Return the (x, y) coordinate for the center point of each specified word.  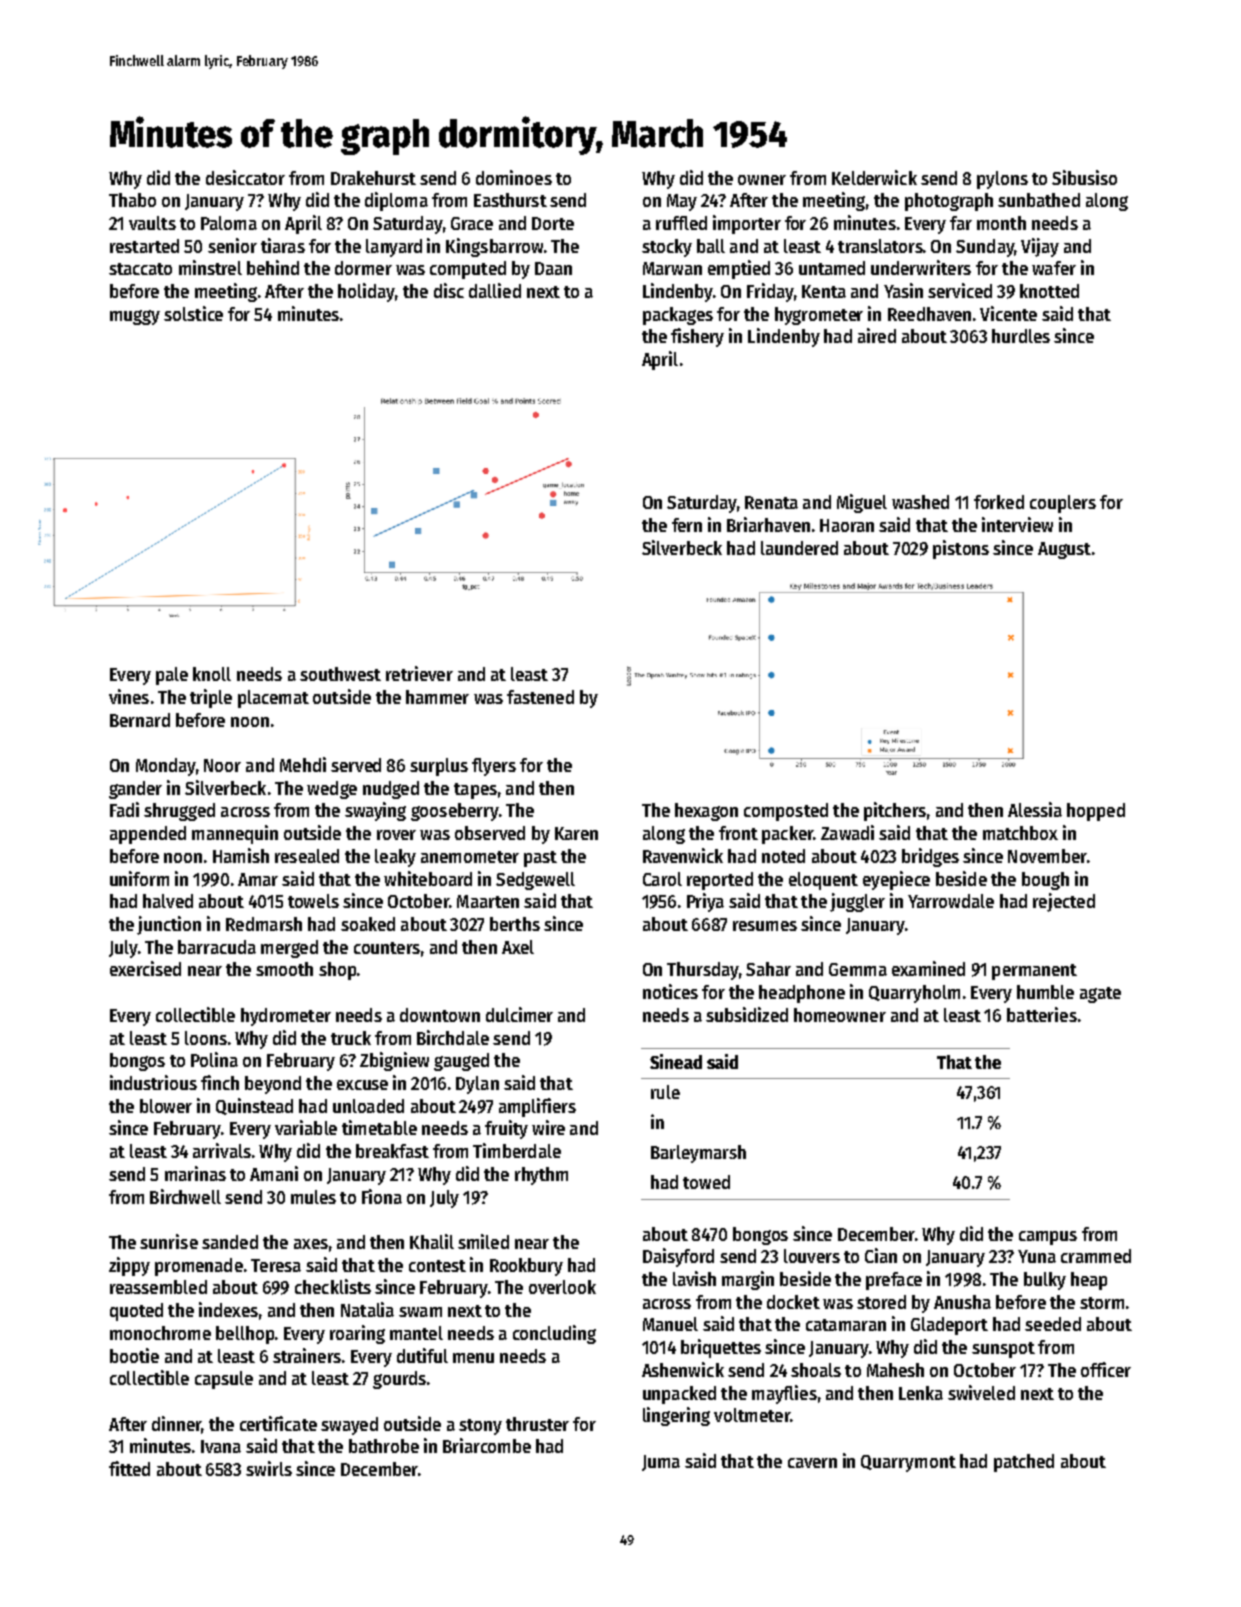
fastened (540, 697)
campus (1048, 1238)
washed (920, 502)
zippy (129, 1266)
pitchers (895, 811)
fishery (697, 337)
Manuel (670, 1324)
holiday (366, 292)
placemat (273, 699)
